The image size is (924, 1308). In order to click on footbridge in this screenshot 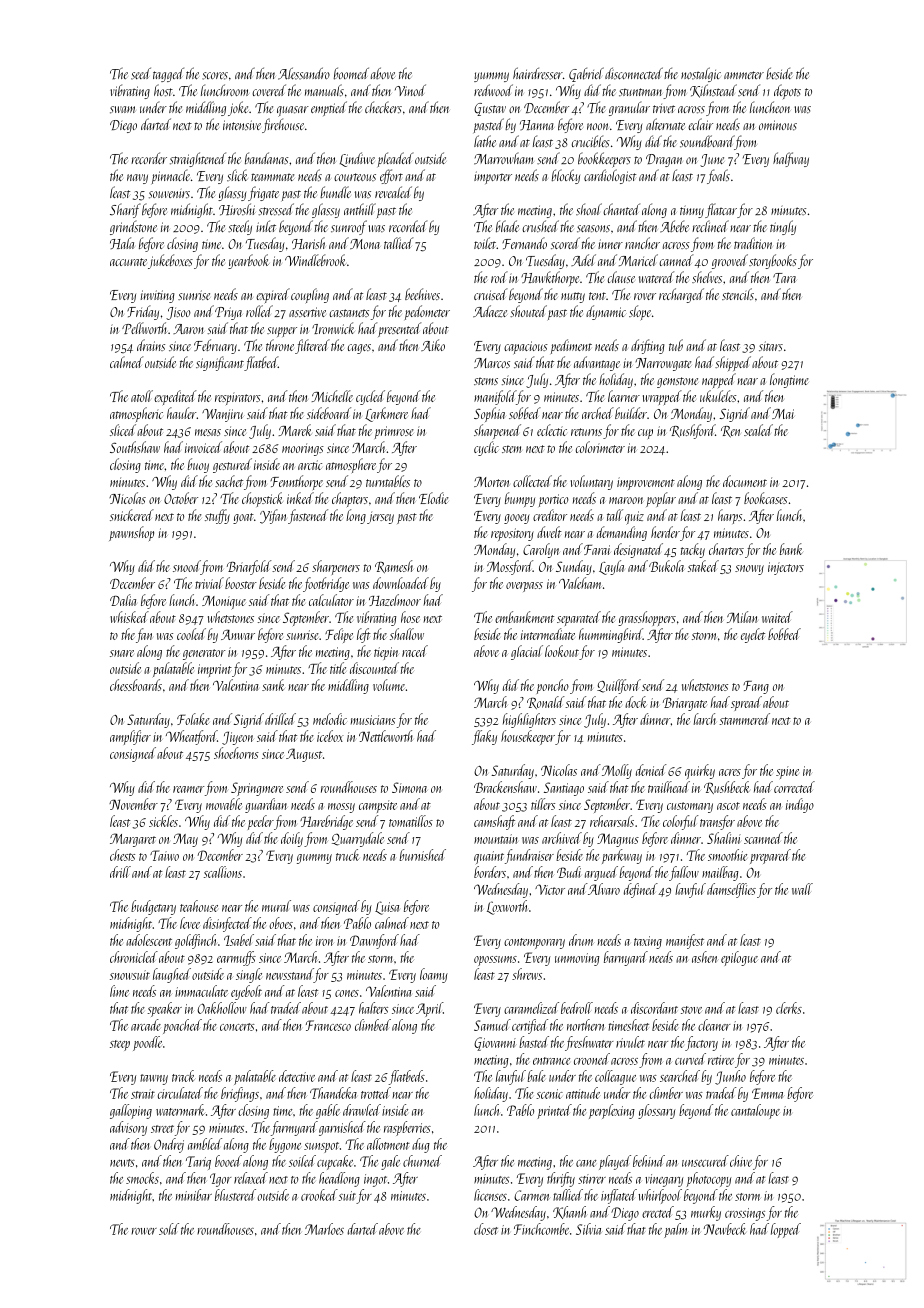, I will do `click(326, 584)`.
